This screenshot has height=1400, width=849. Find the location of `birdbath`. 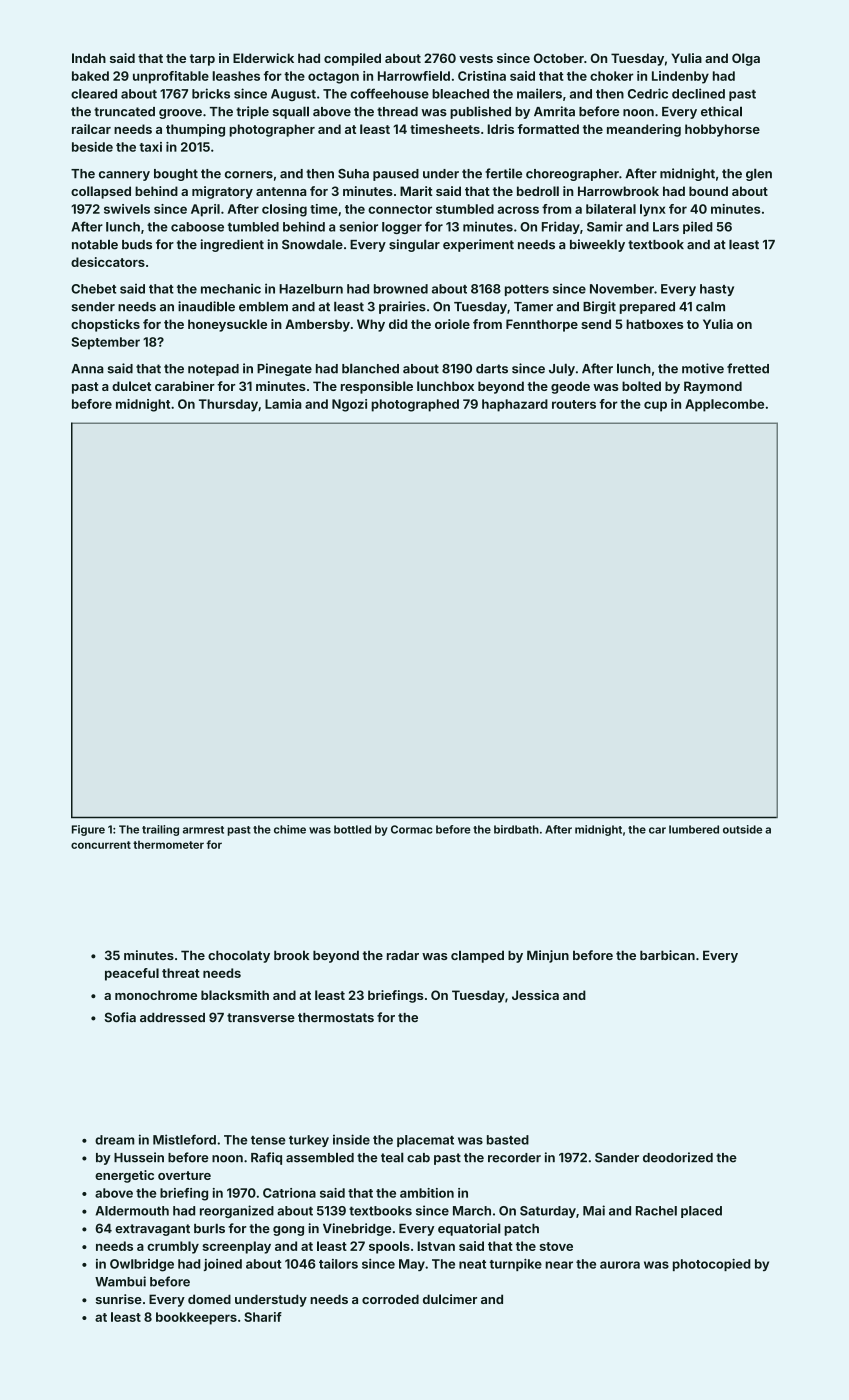

birdbath is located at coordinates (516, 829).
